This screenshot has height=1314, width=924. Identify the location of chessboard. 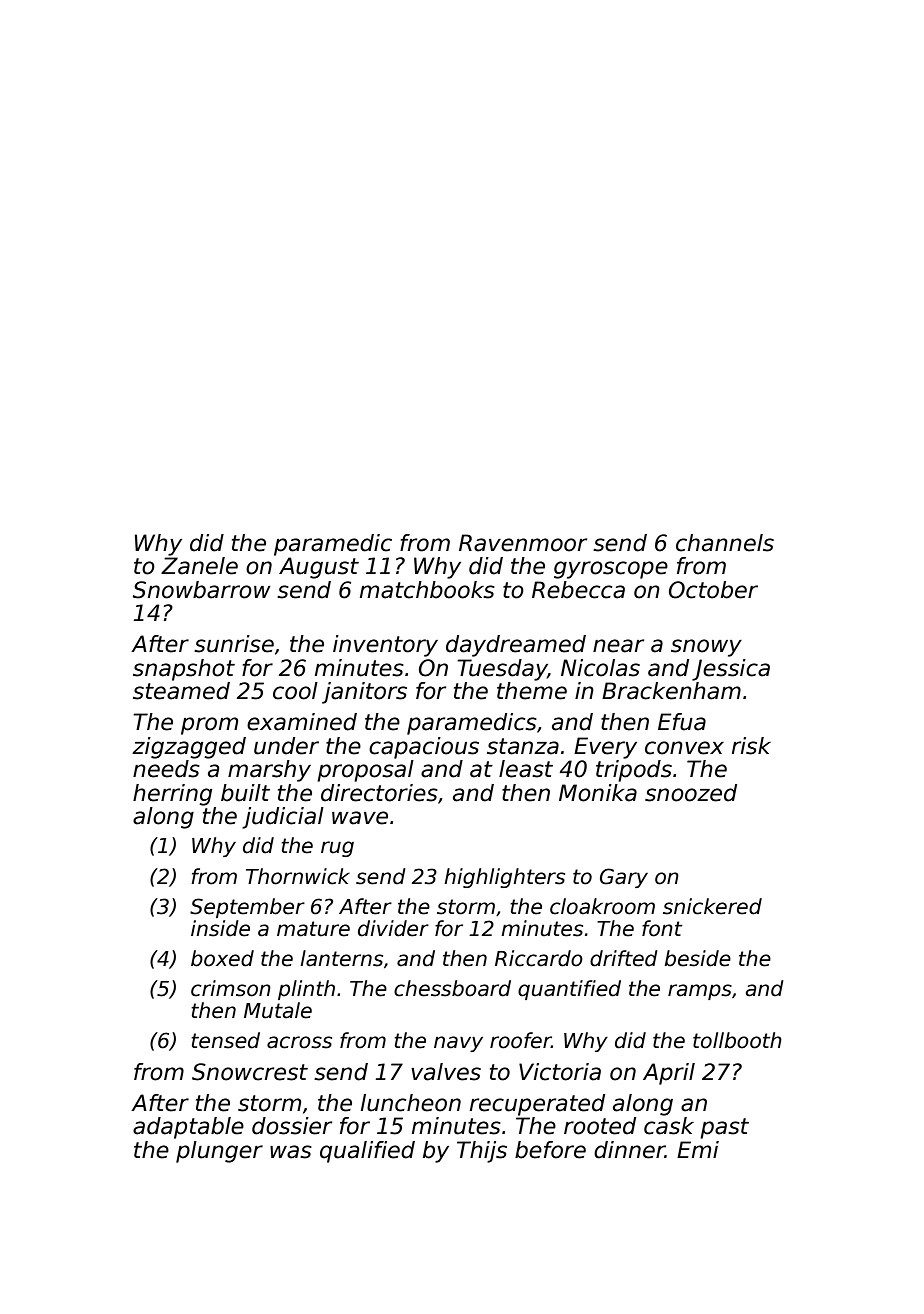
(452, 988).
